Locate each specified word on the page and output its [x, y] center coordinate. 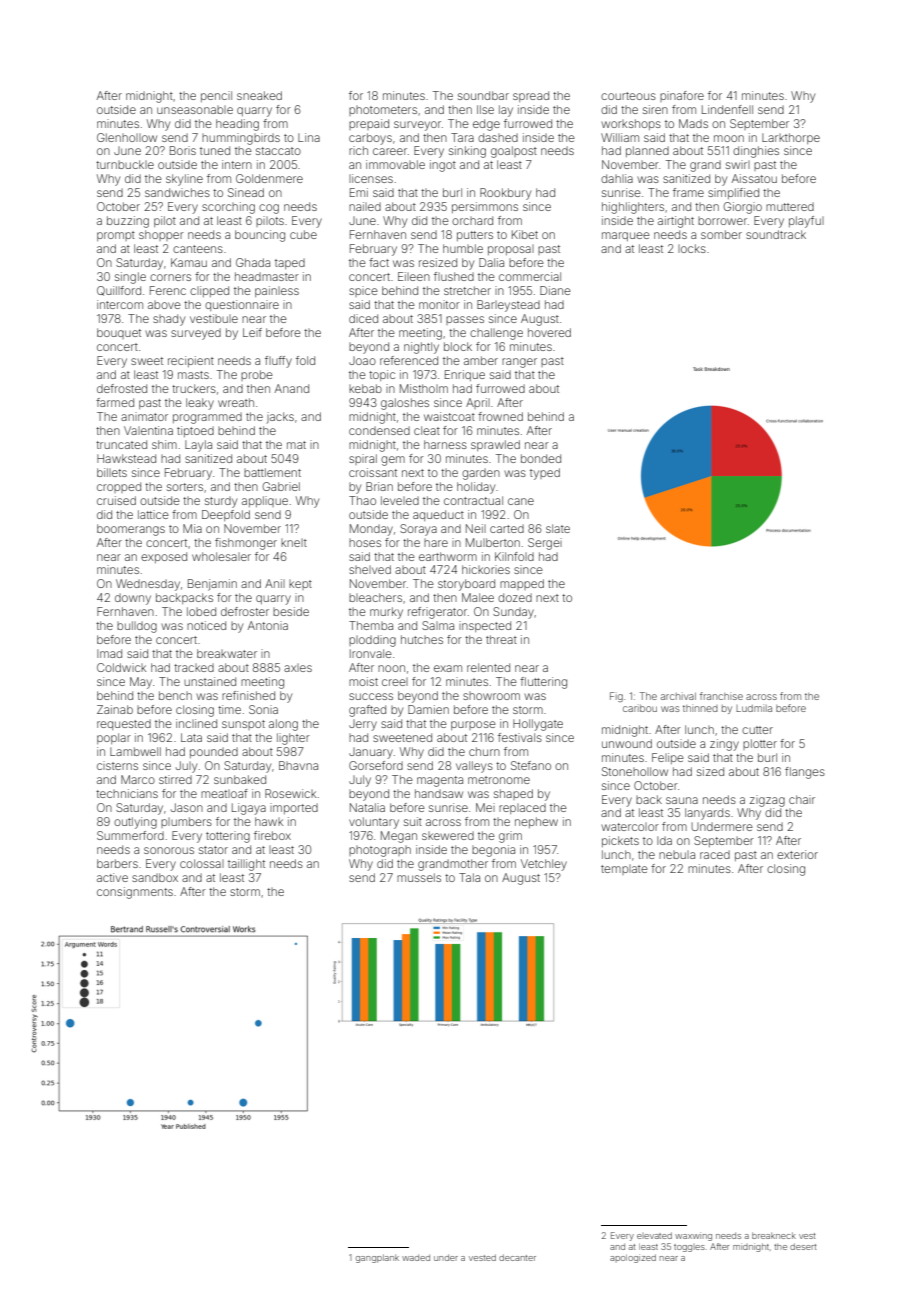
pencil [216, 96]
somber [721, 234]
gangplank [377, 1258]
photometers [383, 111]
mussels [419, 877]
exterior [797, 854]
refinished [248, 695]
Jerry [363, 725]
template [624, 870]
